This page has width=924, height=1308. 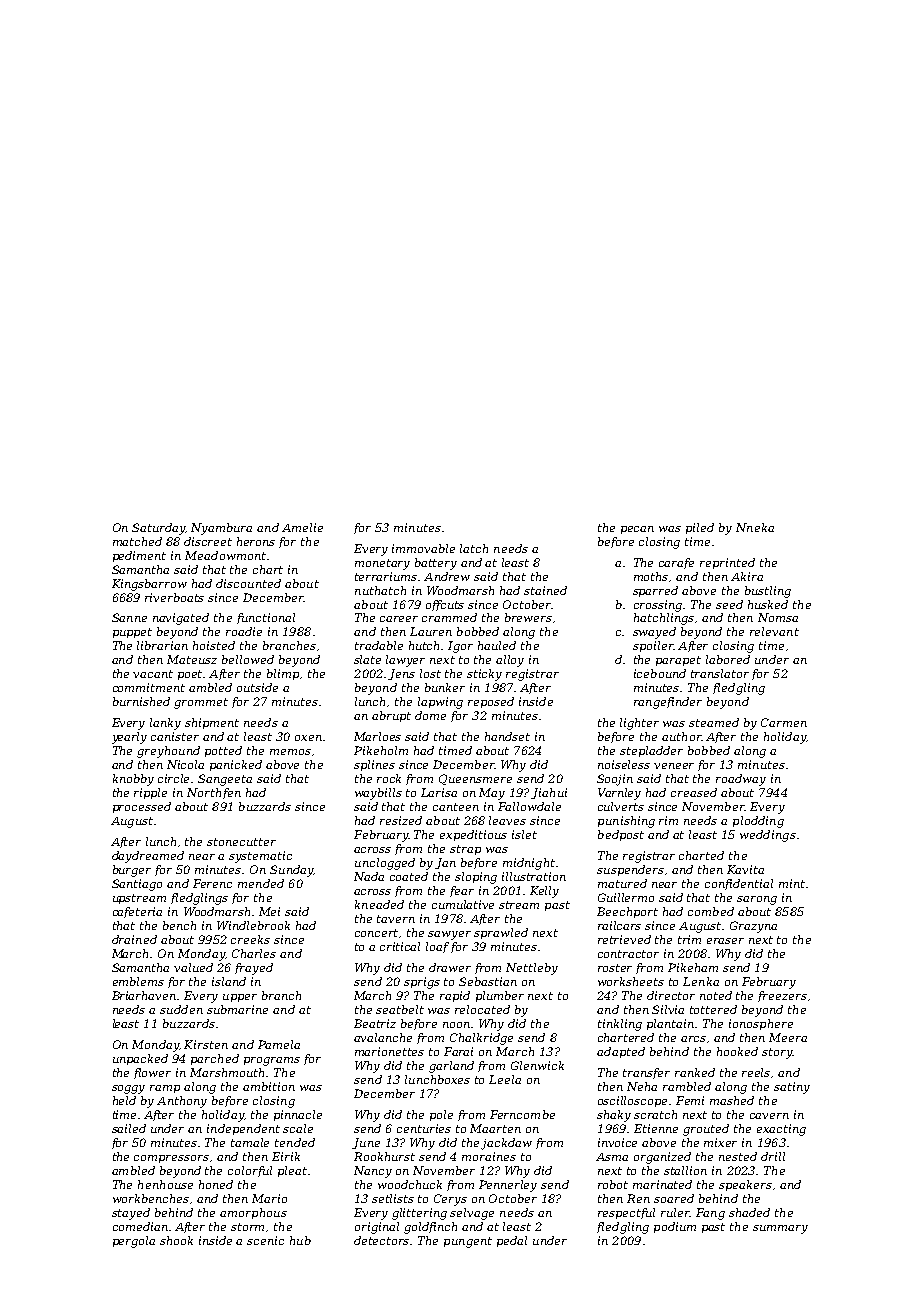 What do you see at coordinates (269, 1086) in the page?
I see `ambition` at bounding box center [269, 1086].
